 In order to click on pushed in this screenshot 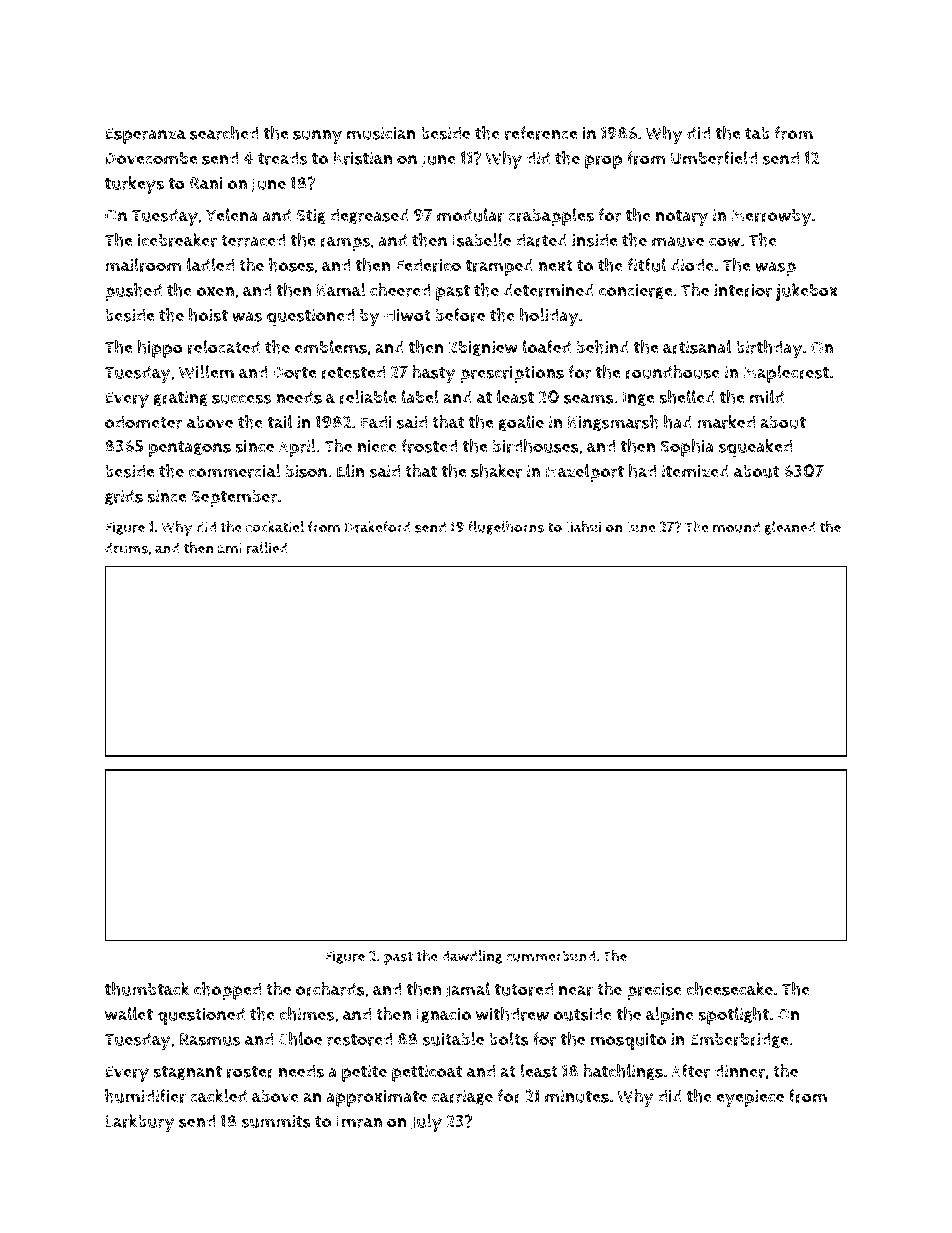, I will do `click(133, 292)`.
